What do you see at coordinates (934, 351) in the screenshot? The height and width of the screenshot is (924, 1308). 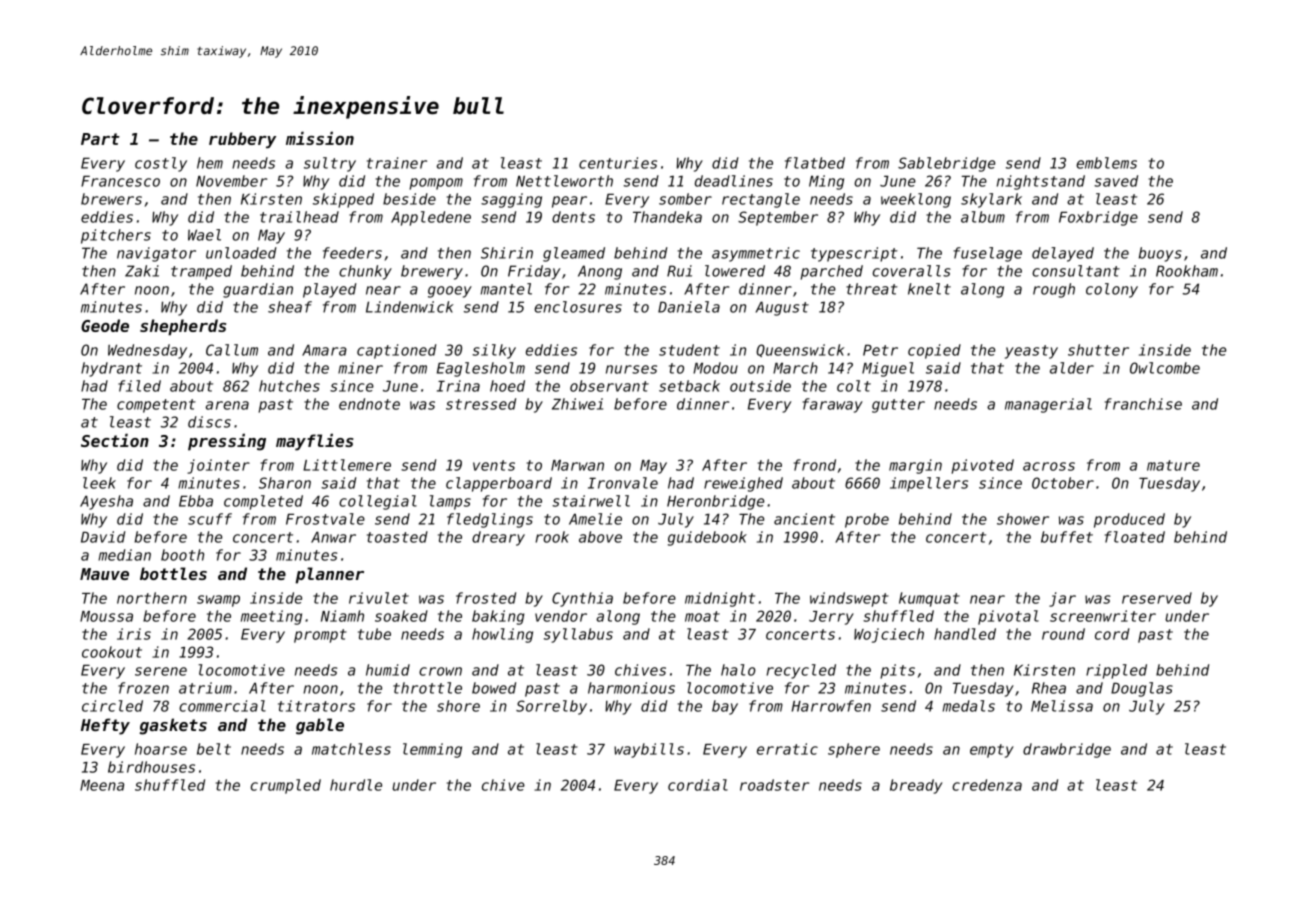 I see `copied` at bounding box center [934, 351].
